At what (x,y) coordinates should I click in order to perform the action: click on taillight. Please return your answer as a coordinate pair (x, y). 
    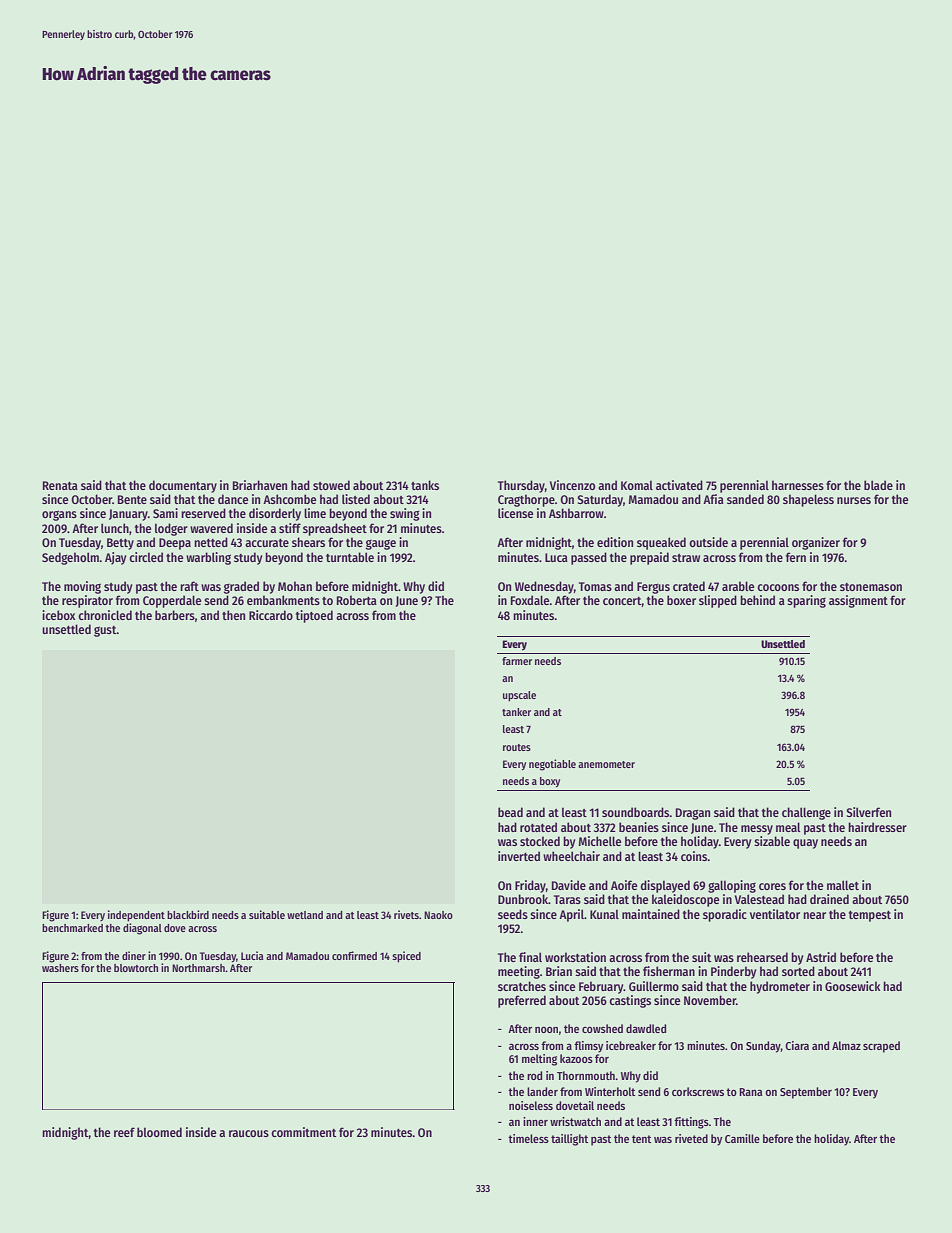
    Looking at the image, I should click on (569, 1140).
